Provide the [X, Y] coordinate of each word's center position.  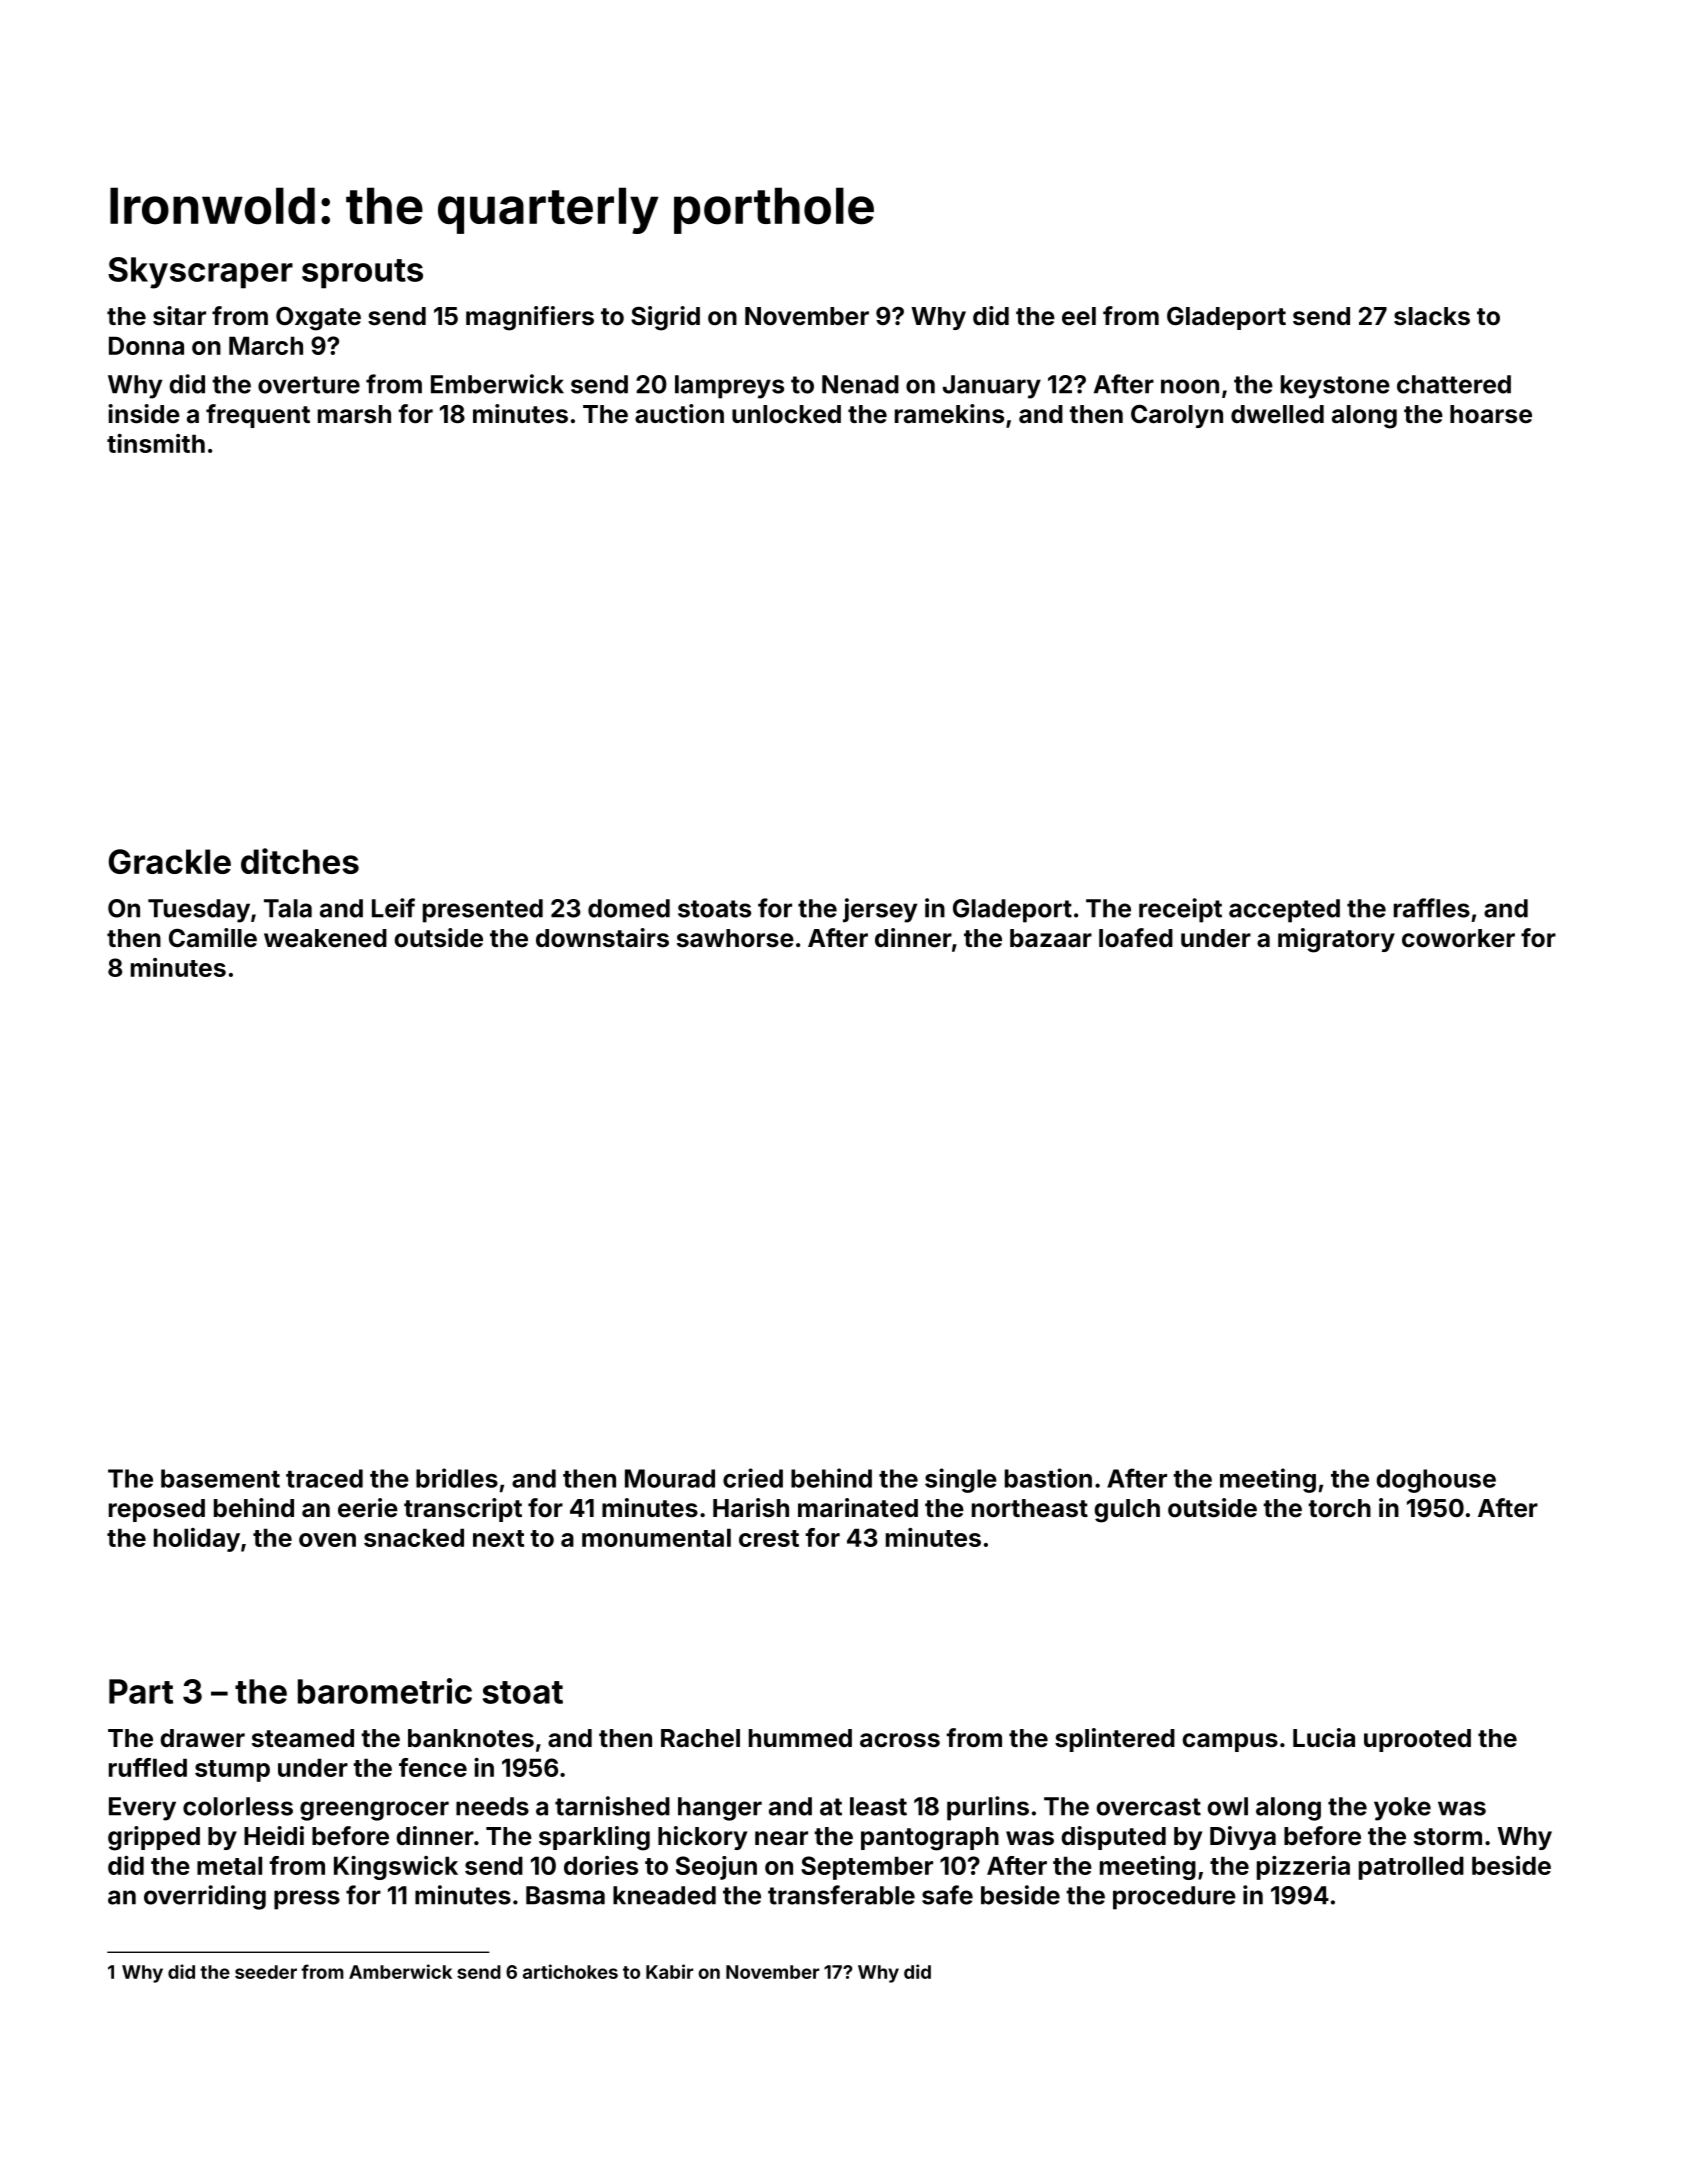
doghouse [1436, 1481]
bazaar [1051, 938]
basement [220, 1478]
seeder [266, 1972]
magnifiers [530, 318]
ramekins [949, 414]
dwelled [1277, 414]
